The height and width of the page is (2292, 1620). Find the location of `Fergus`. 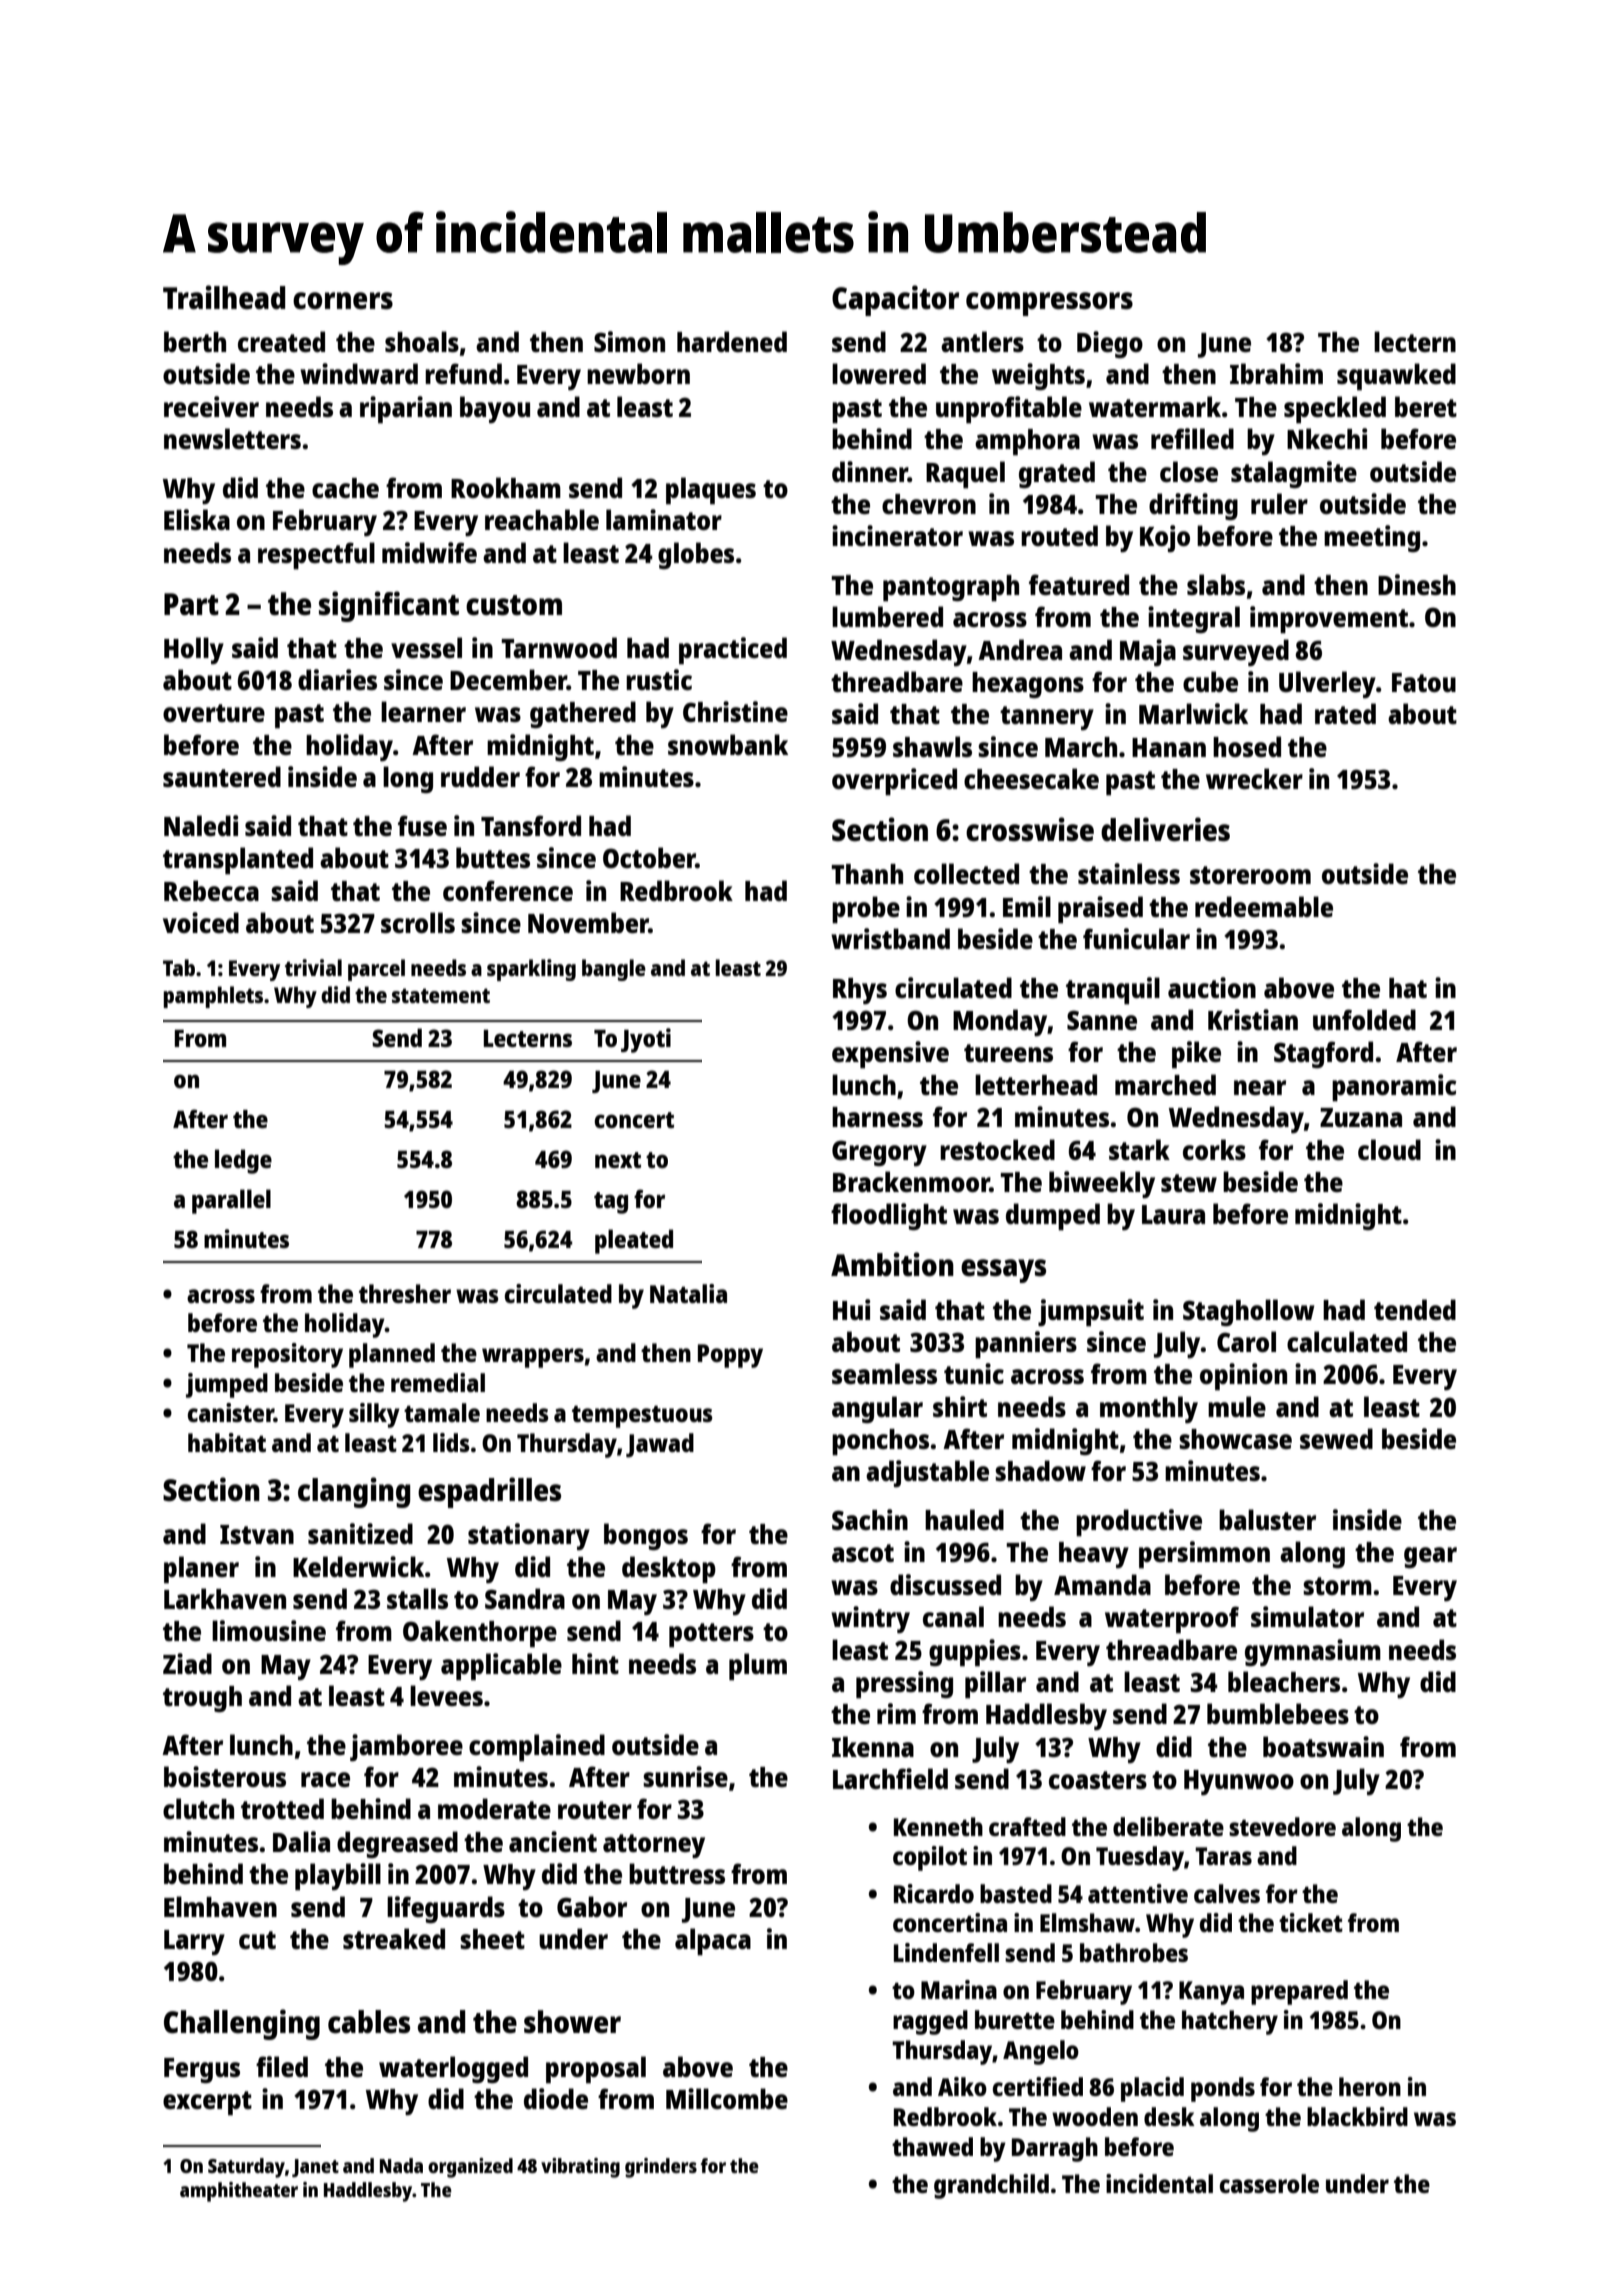

Fergus is located at coordinates (202, 2070).
